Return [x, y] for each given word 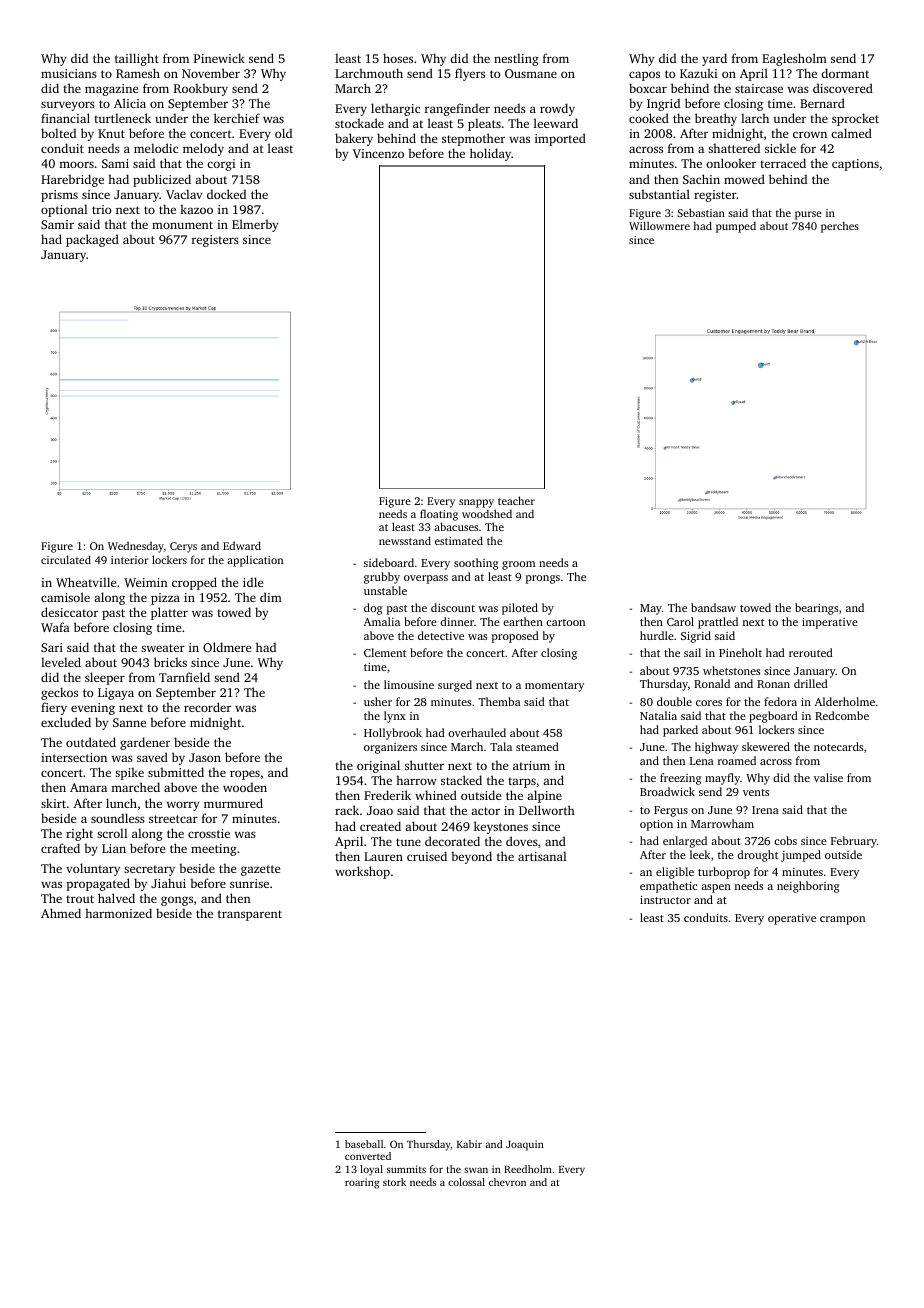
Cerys [183, 547]
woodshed [487, 513]
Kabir [469, 1144]
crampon [842, 920]
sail [692, 652]
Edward [242, 545]
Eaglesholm [794, 59]
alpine [544, 796]
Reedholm [528, 1169]
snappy [476, 503]
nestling [516, 59]
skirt [53, 803]
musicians [69, 73]
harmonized [118, 913]
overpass [426, 579]
